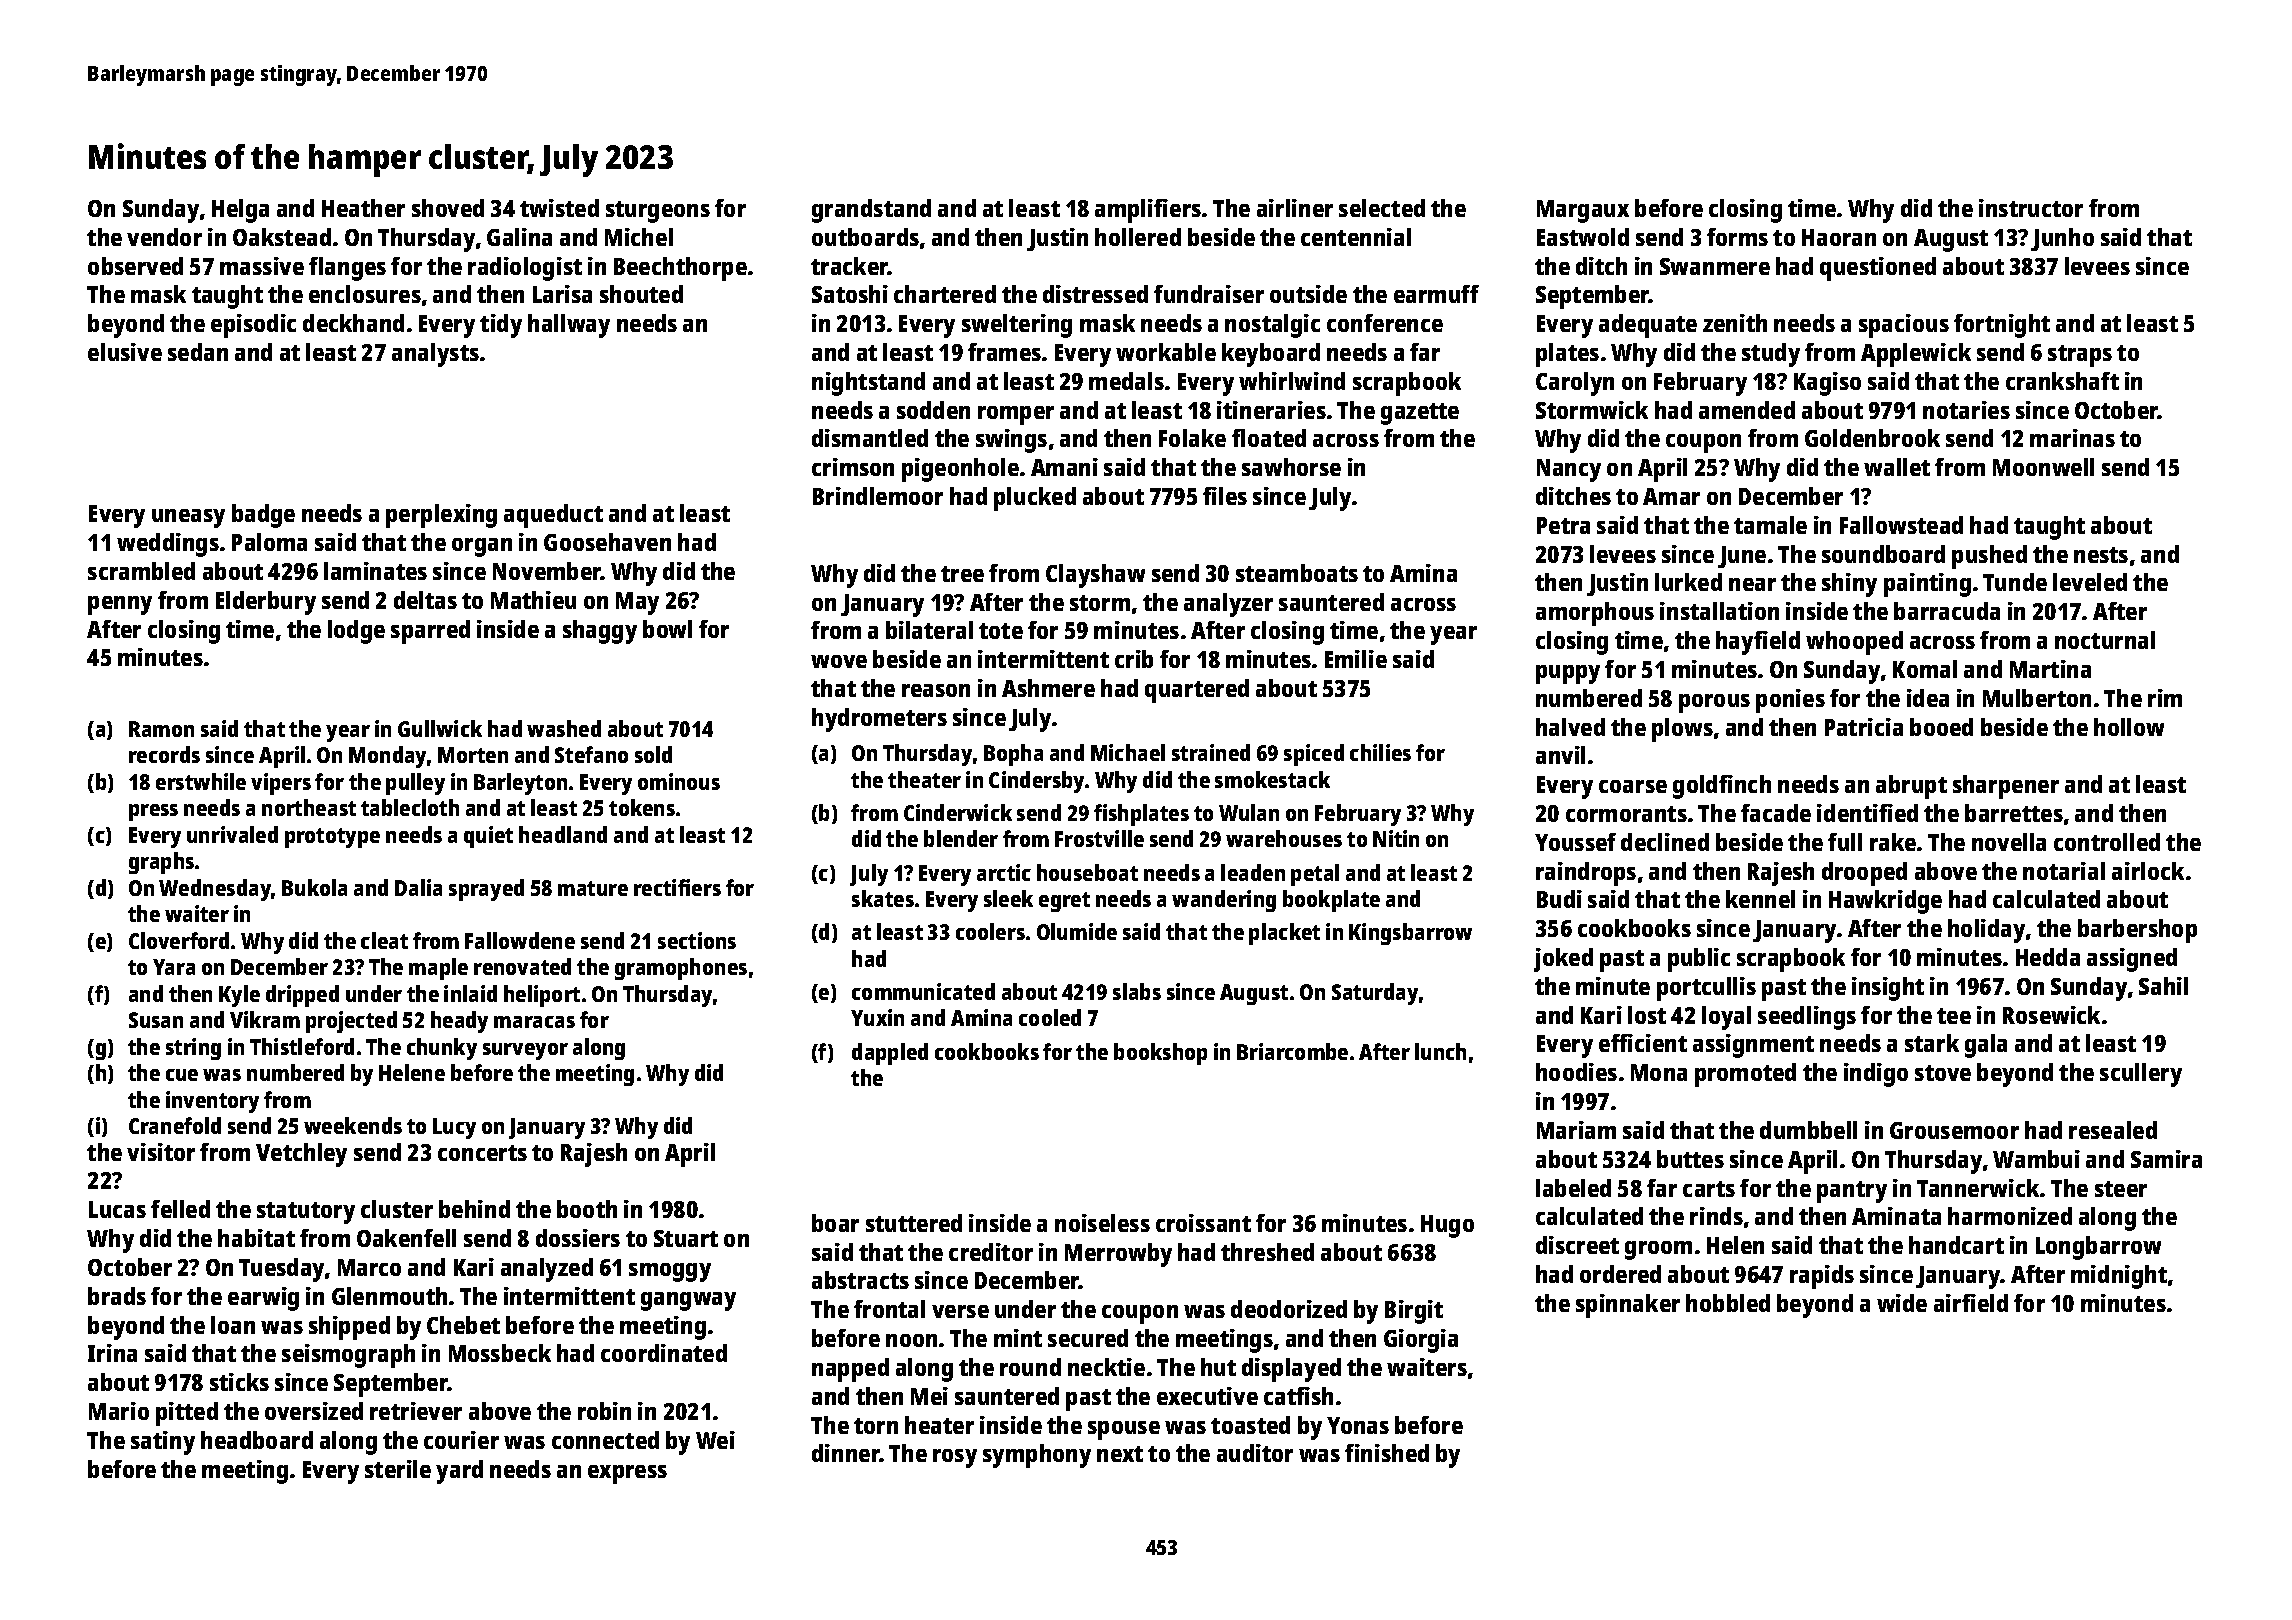 The width and height of the page is (2292, 1620). Describe the element at coordinates (1228, 605) in the page. I see `analyzer` at that location.
